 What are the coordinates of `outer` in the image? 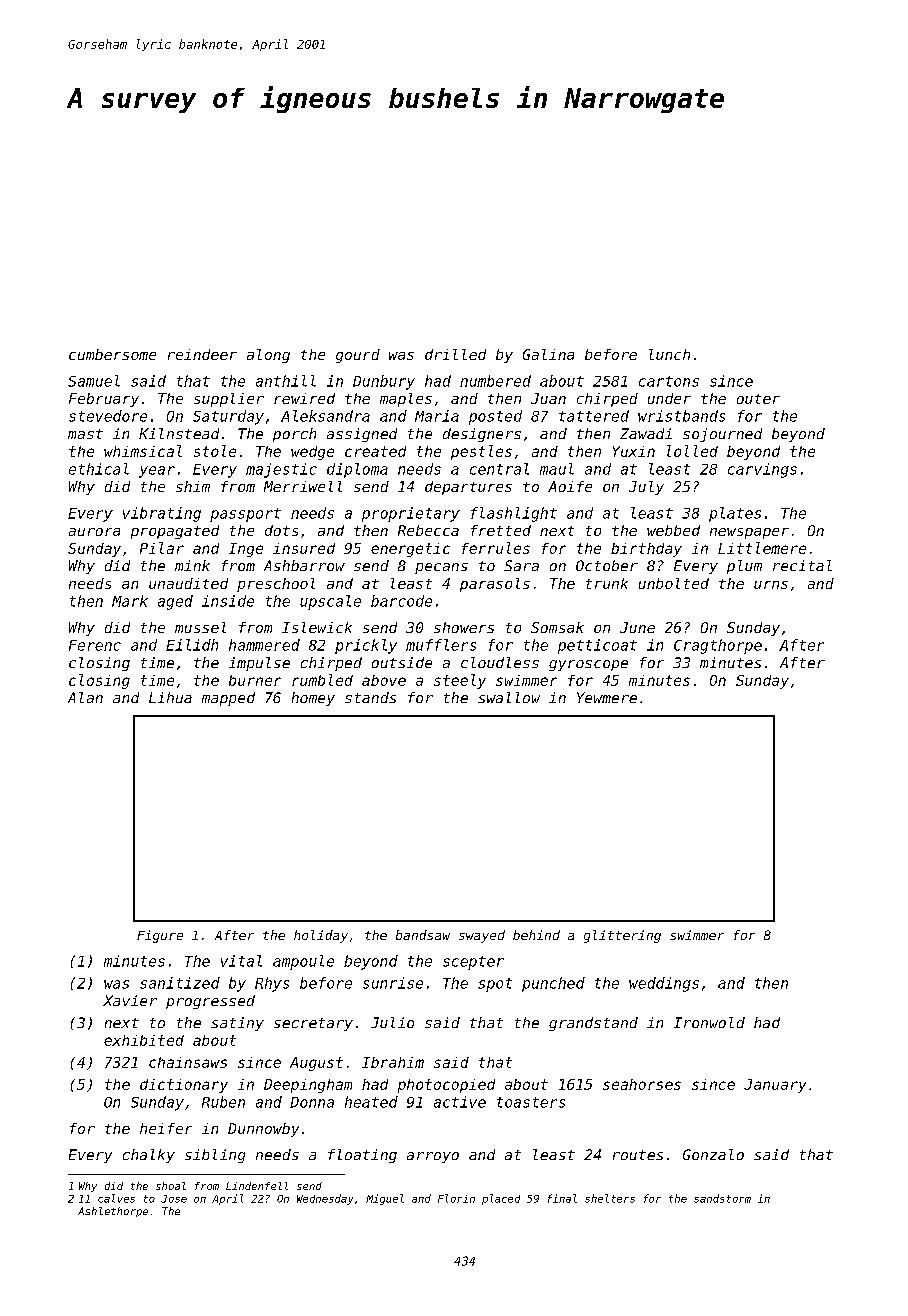 It's located at (758, 399).
